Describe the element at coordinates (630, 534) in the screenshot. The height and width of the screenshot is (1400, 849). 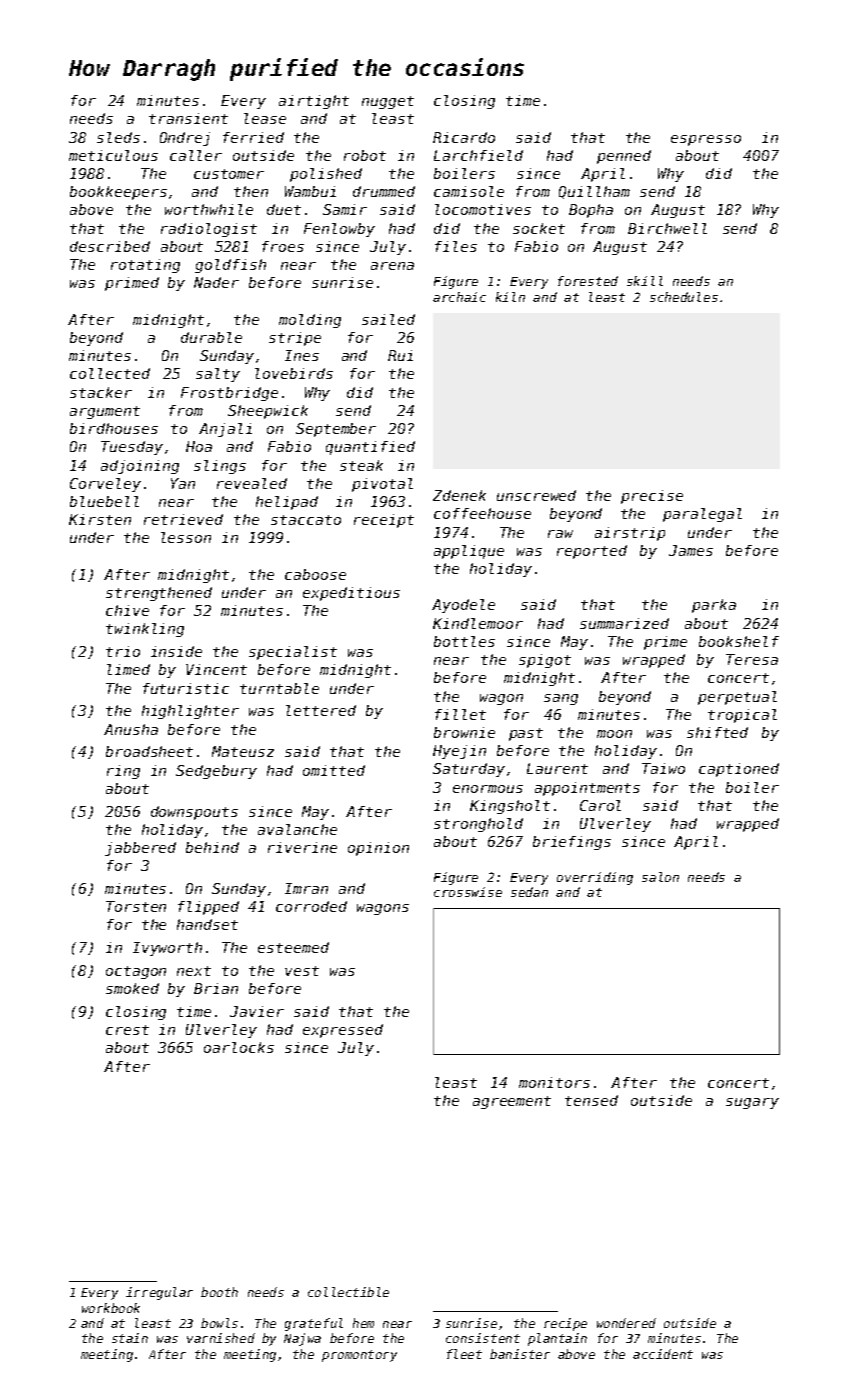
I see `airstrip` at that location.
